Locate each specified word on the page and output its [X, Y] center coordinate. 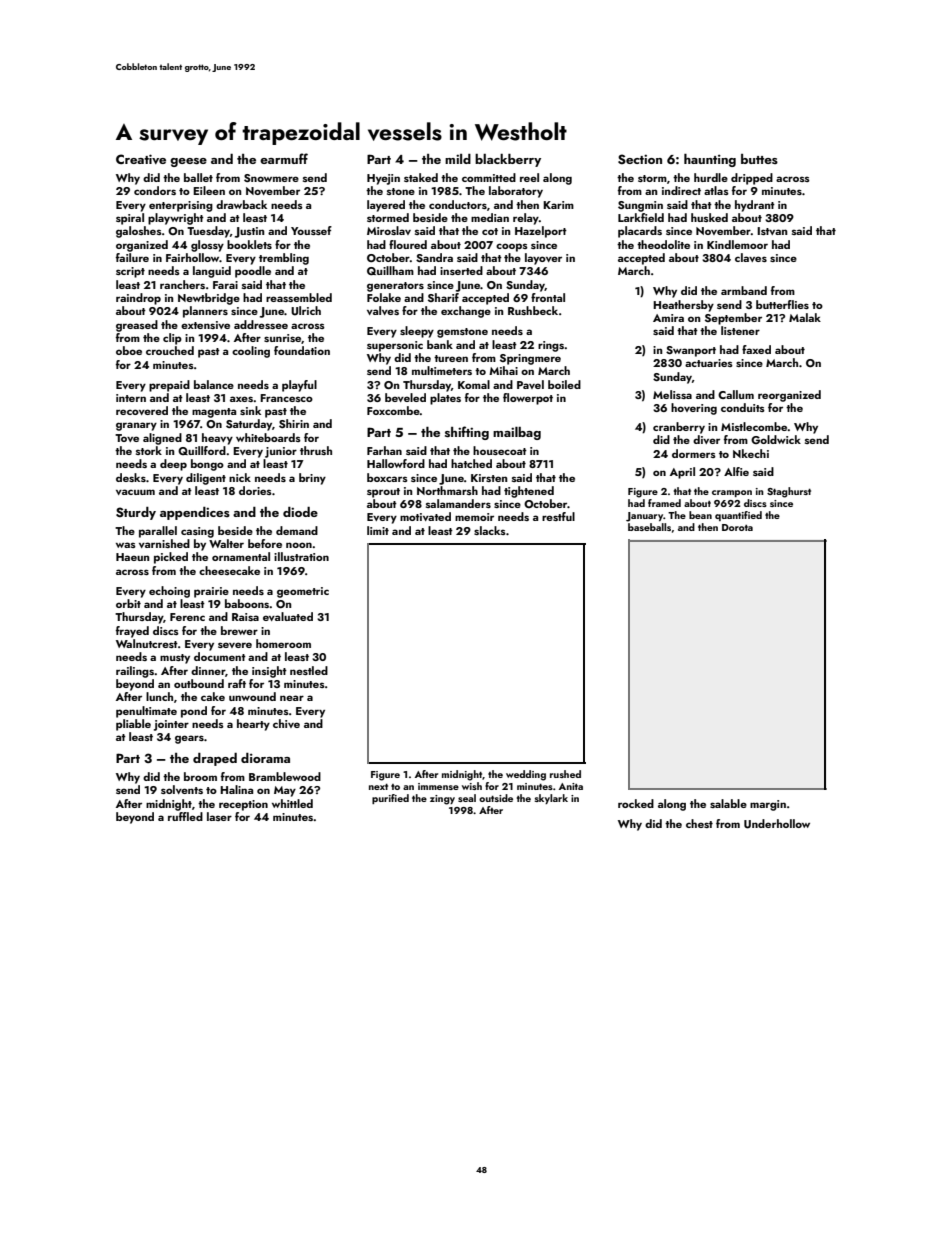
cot [490, 231]
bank [440, 344]
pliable [133, 725]
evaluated [288, 616]
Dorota [737, 527]
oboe [129, 350]
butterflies [782, 304]
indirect [681, 190]
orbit [128, 603]
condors [155, 190]
